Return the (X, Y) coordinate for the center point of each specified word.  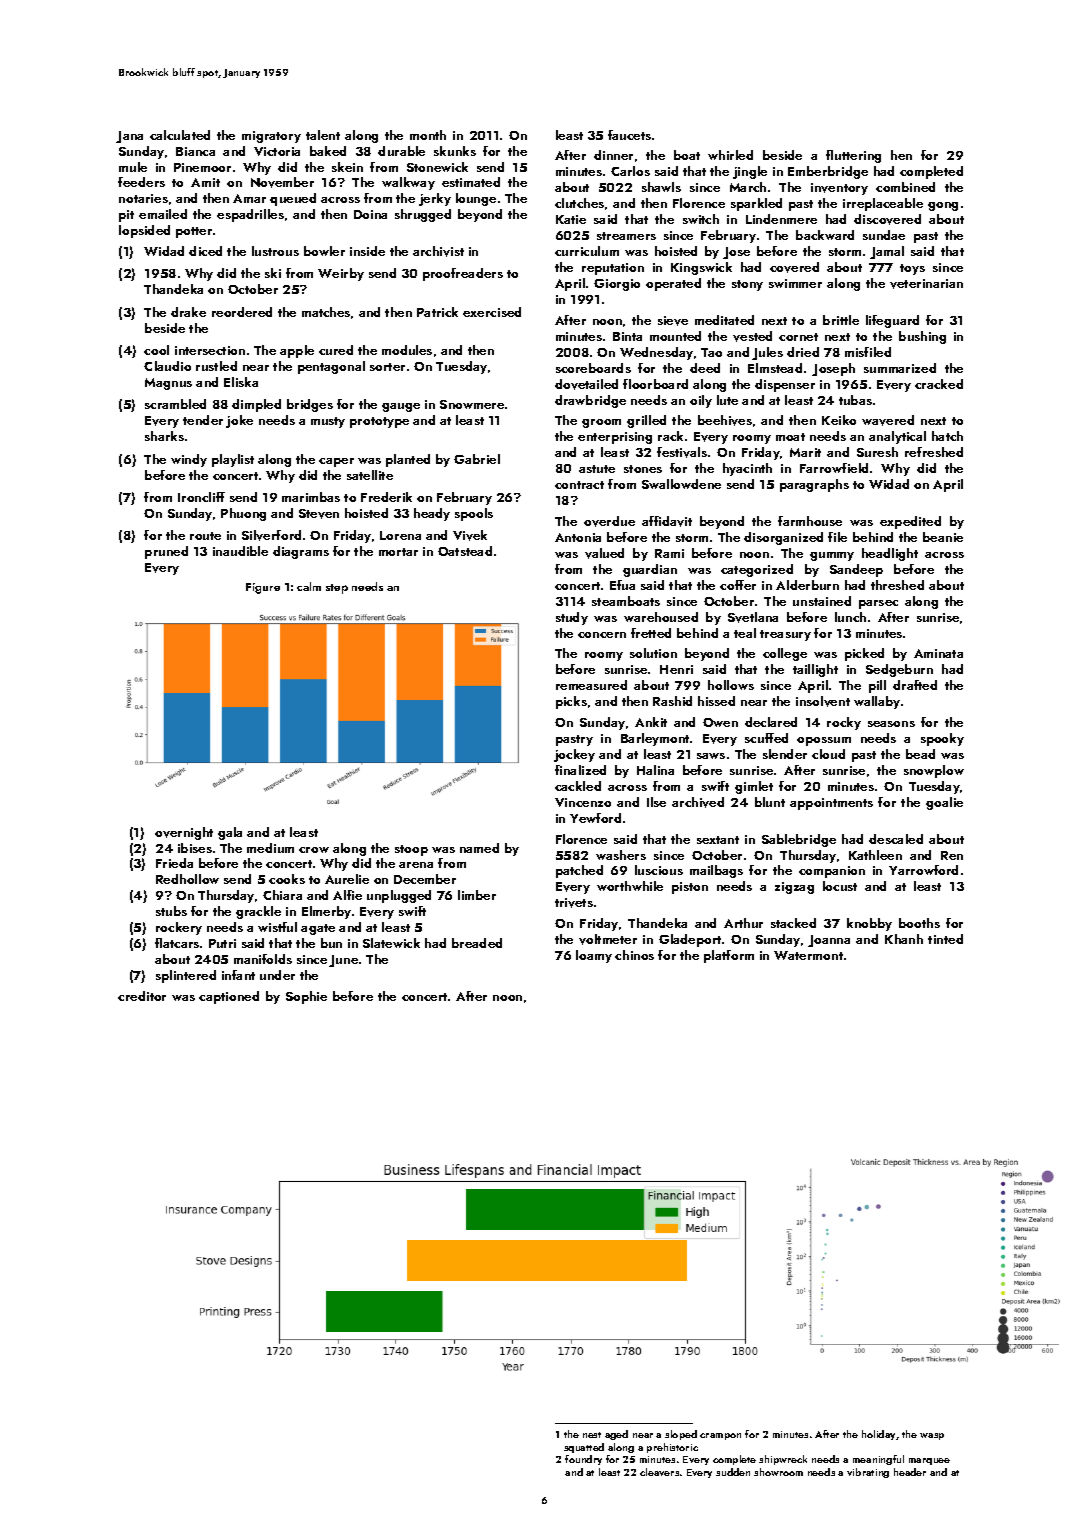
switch (701, 219)
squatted (584, 1448)
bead (920, 754)
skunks (455, 151)
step (337, 589)
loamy (594, 956)
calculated (180, 135)
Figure (263, 588)
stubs (171, 911)
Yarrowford (923, 870)
